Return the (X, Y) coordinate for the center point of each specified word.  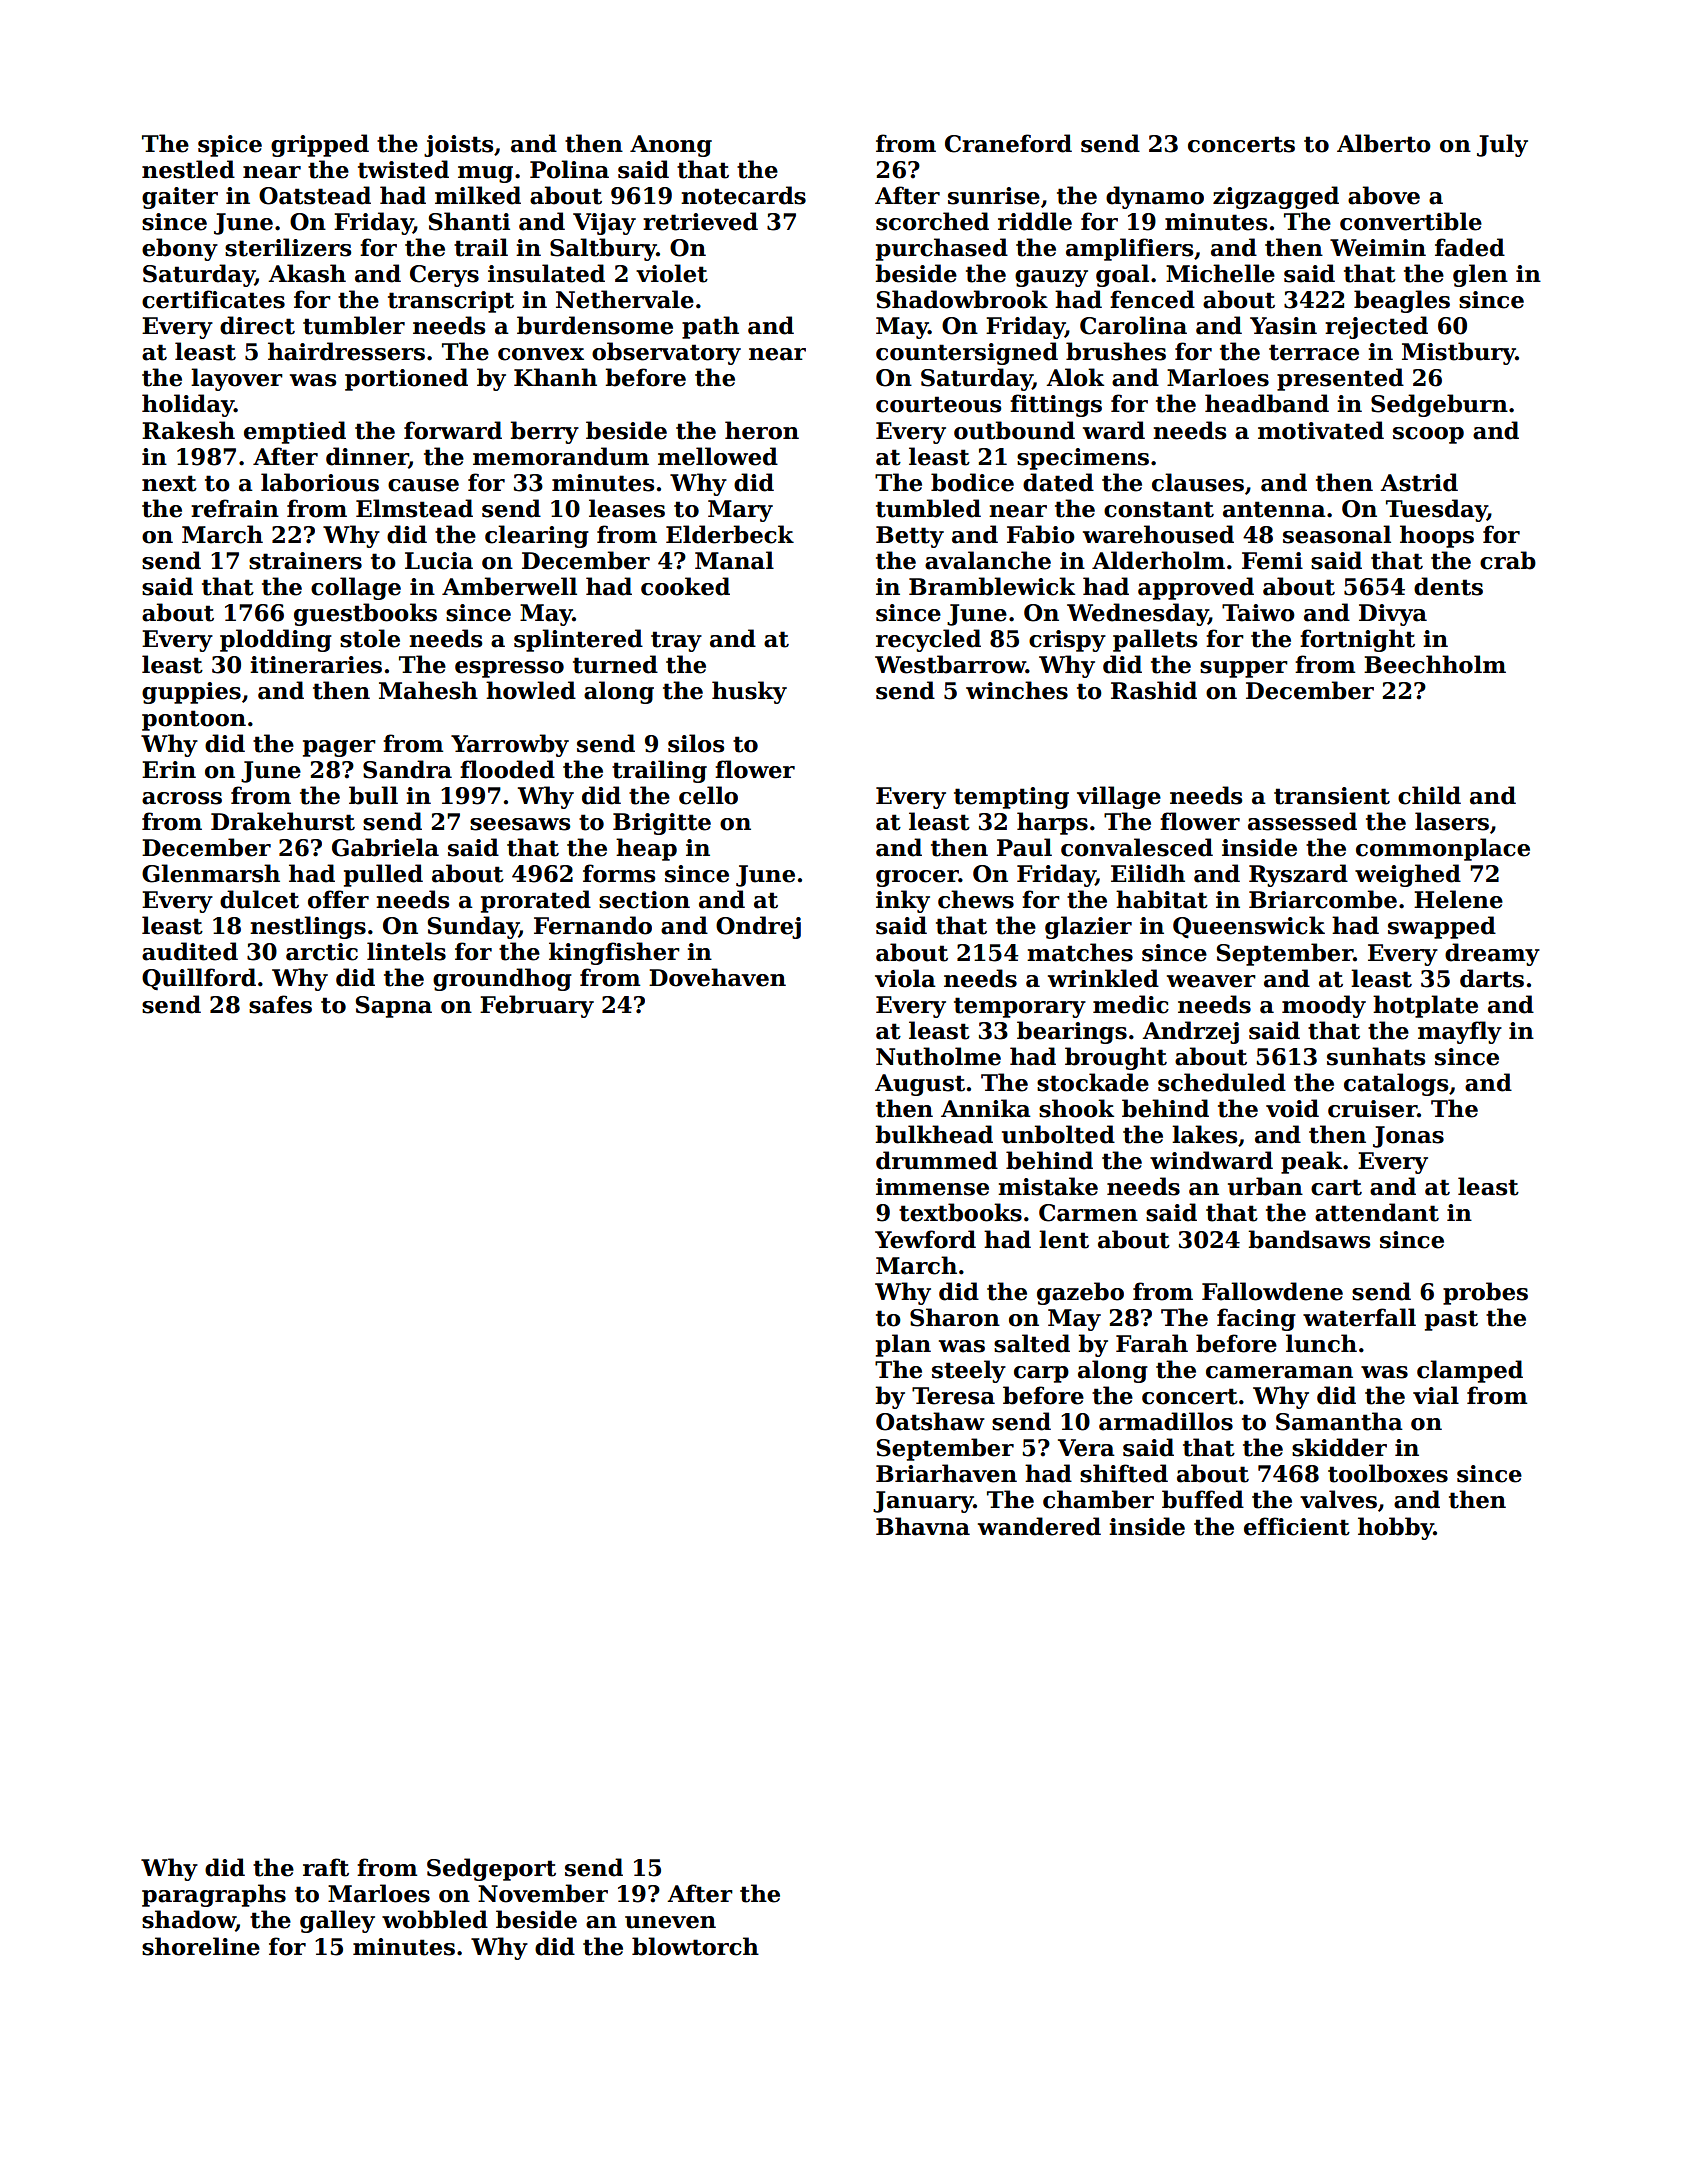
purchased (942, 249)
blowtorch (695, 1946)
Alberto (1384, 143)
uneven (670, 1922)
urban (1265, 1186)
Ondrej (758, 927)
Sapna (394, 1007)
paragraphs (214, 1895)
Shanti (469, 221)
